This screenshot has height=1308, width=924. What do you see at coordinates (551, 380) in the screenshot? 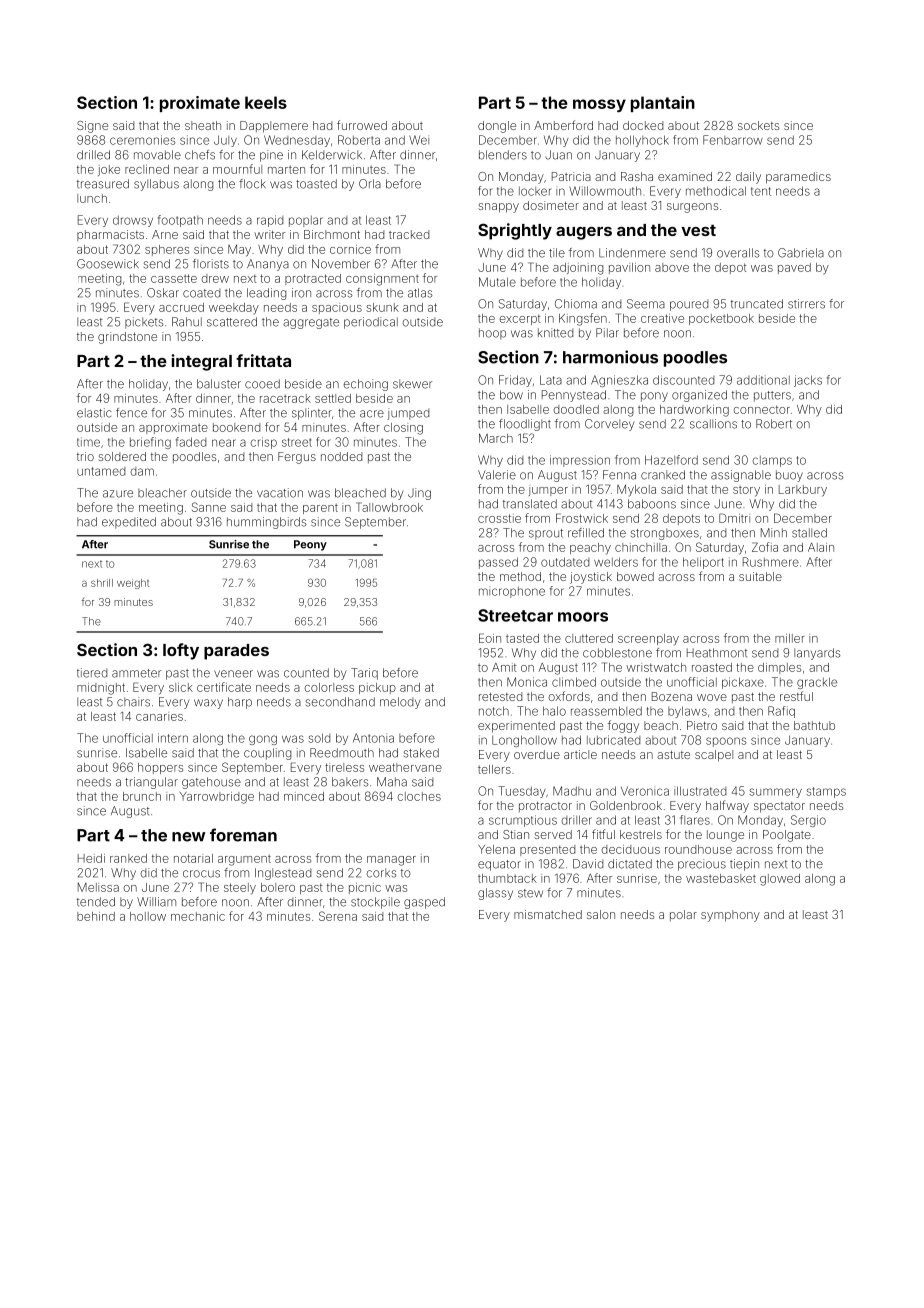
I see `Lata` at bounding box center [551, 380].
